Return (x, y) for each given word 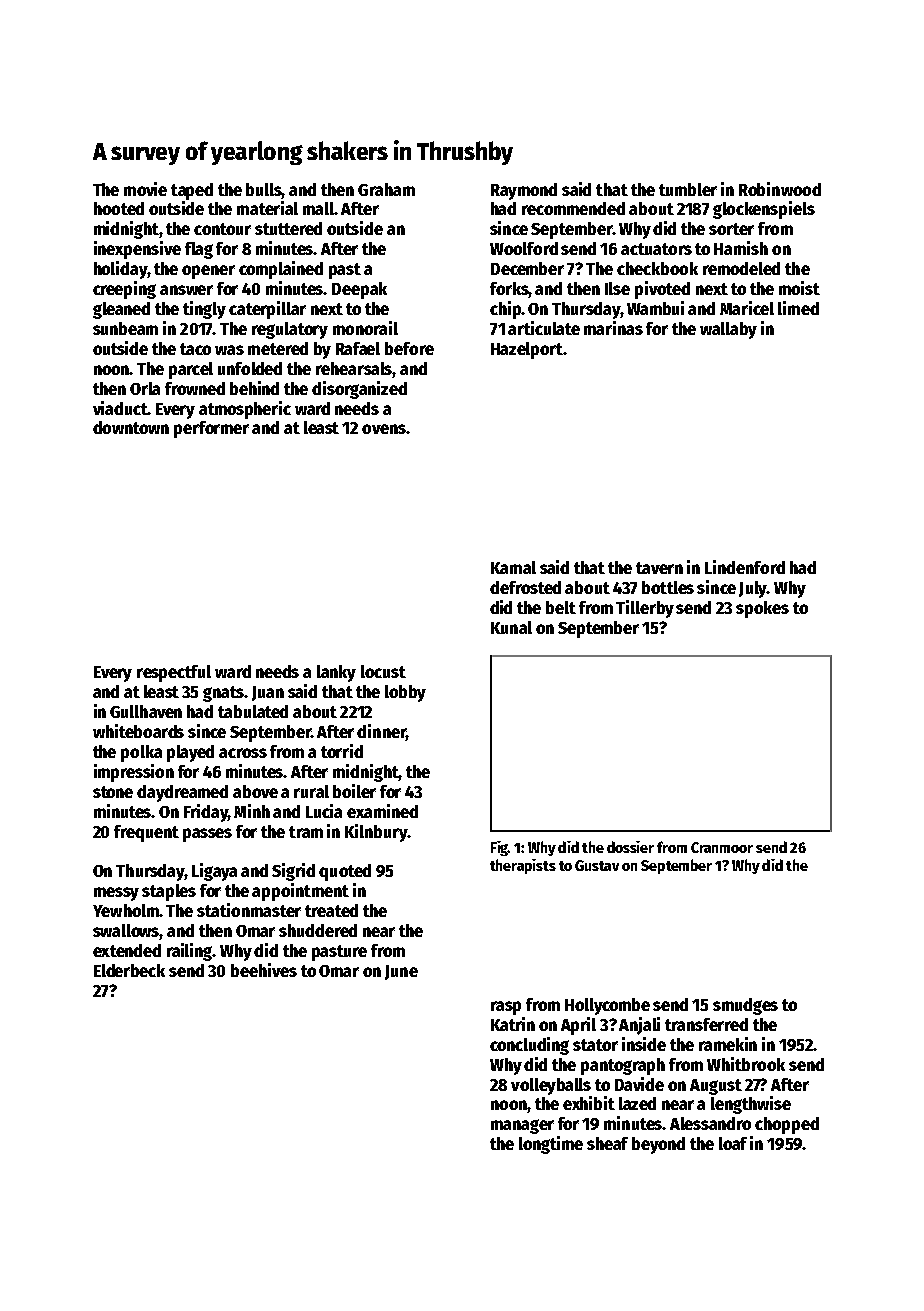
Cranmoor (722, 847)
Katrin (513, 1024)
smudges (745, 1006)
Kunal (511, 627)
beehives (264, 970)
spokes (762, 609)
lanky (336, 673)
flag (199, 250)
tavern (659, 568)
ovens (384, 429)
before (409, 348)
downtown (131, 427)
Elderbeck (129, 970)
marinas (613, 328)
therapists (523, 866)
